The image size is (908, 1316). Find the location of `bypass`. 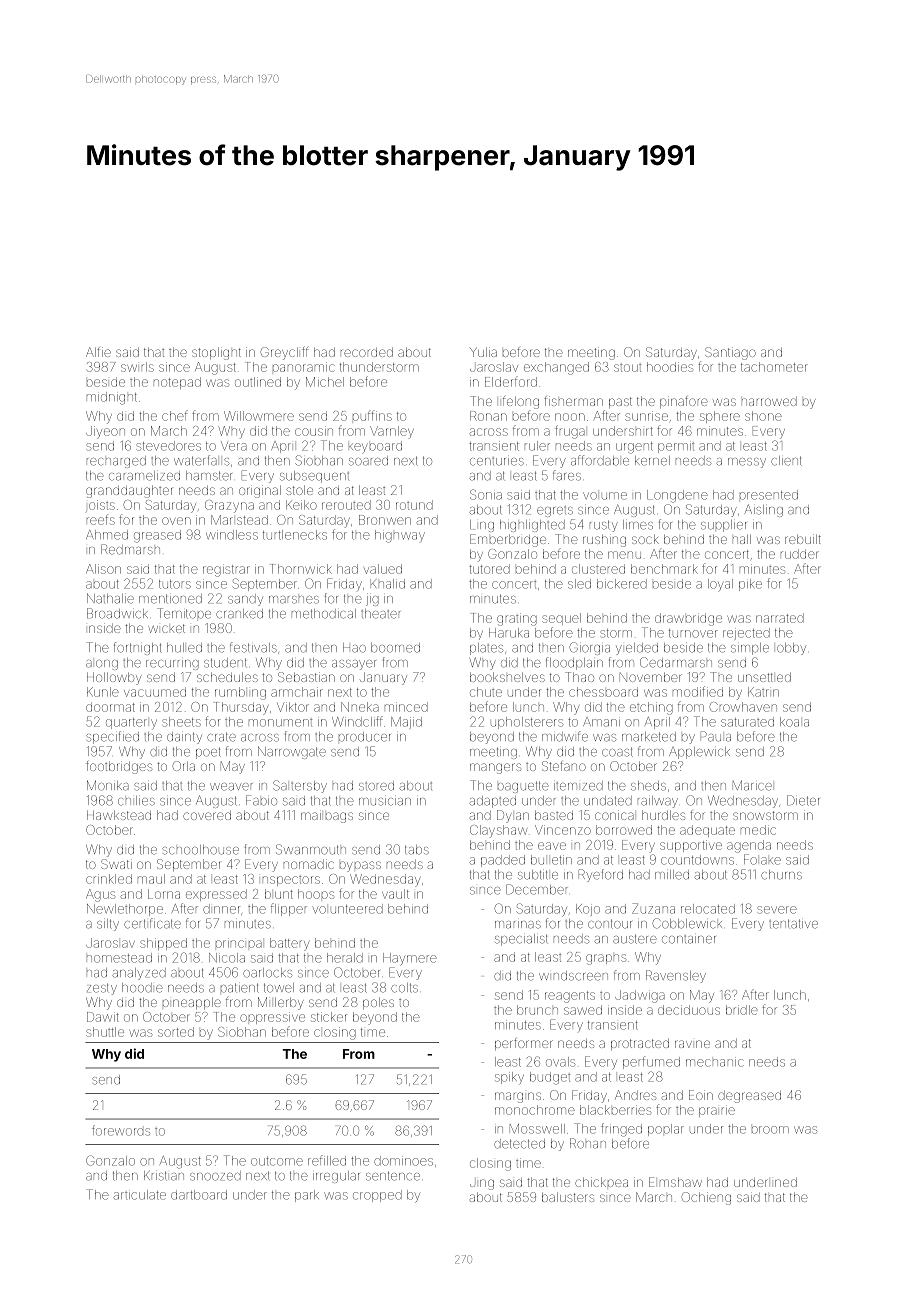

bypass is located at coordinates (360, 866).
